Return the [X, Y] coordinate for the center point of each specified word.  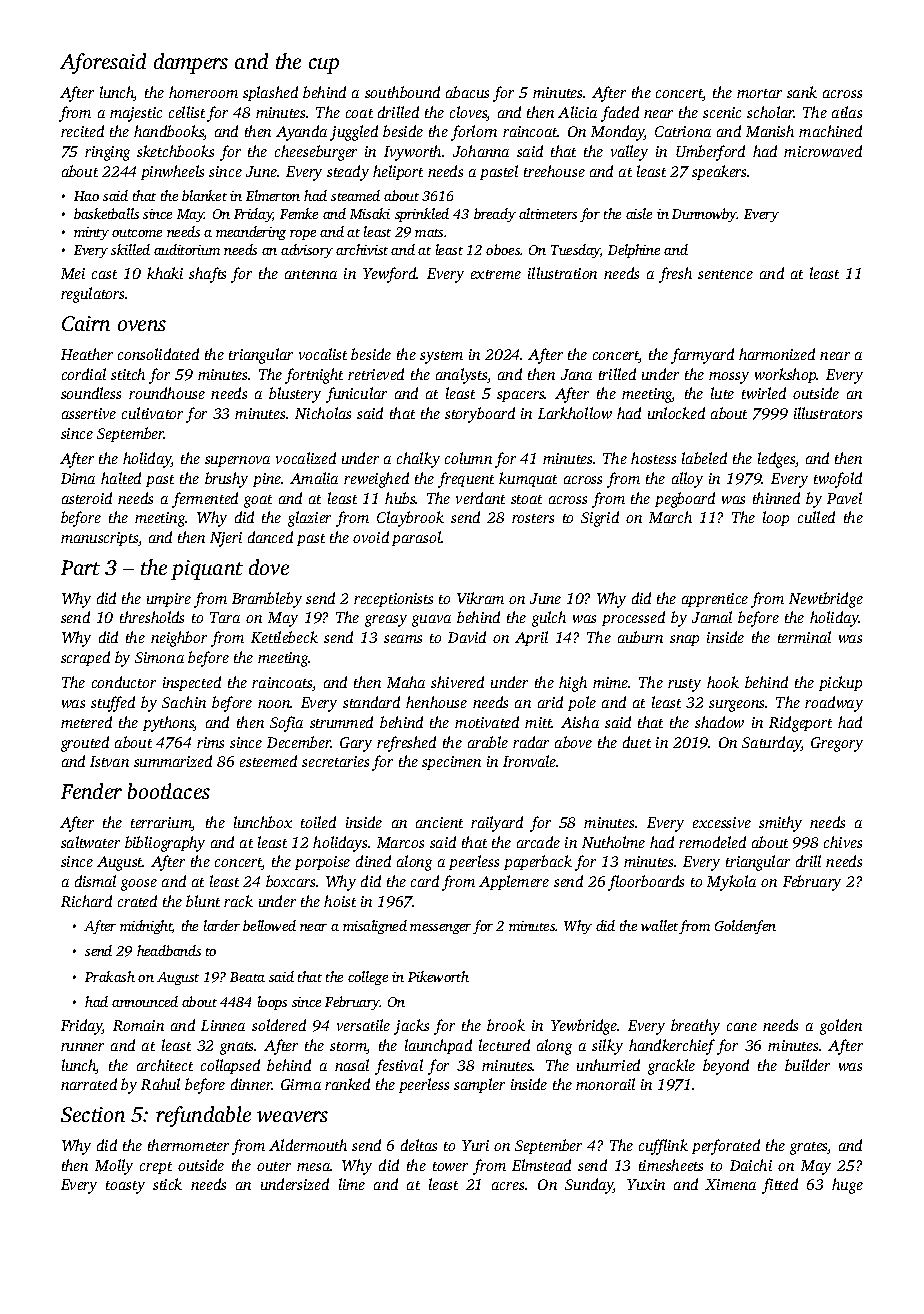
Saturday [772, 744]
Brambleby [267, 600]
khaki [165, 273]
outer [274, 1166]
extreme [496, 274]
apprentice [715, 600]
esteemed [268, 761]
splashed [270, 93]
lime [352, 1184]
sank [802, 92]
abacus [467, 92]
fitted [780, 1186]
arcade [538, 842]
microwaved [823, 151]
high [573, 684]
